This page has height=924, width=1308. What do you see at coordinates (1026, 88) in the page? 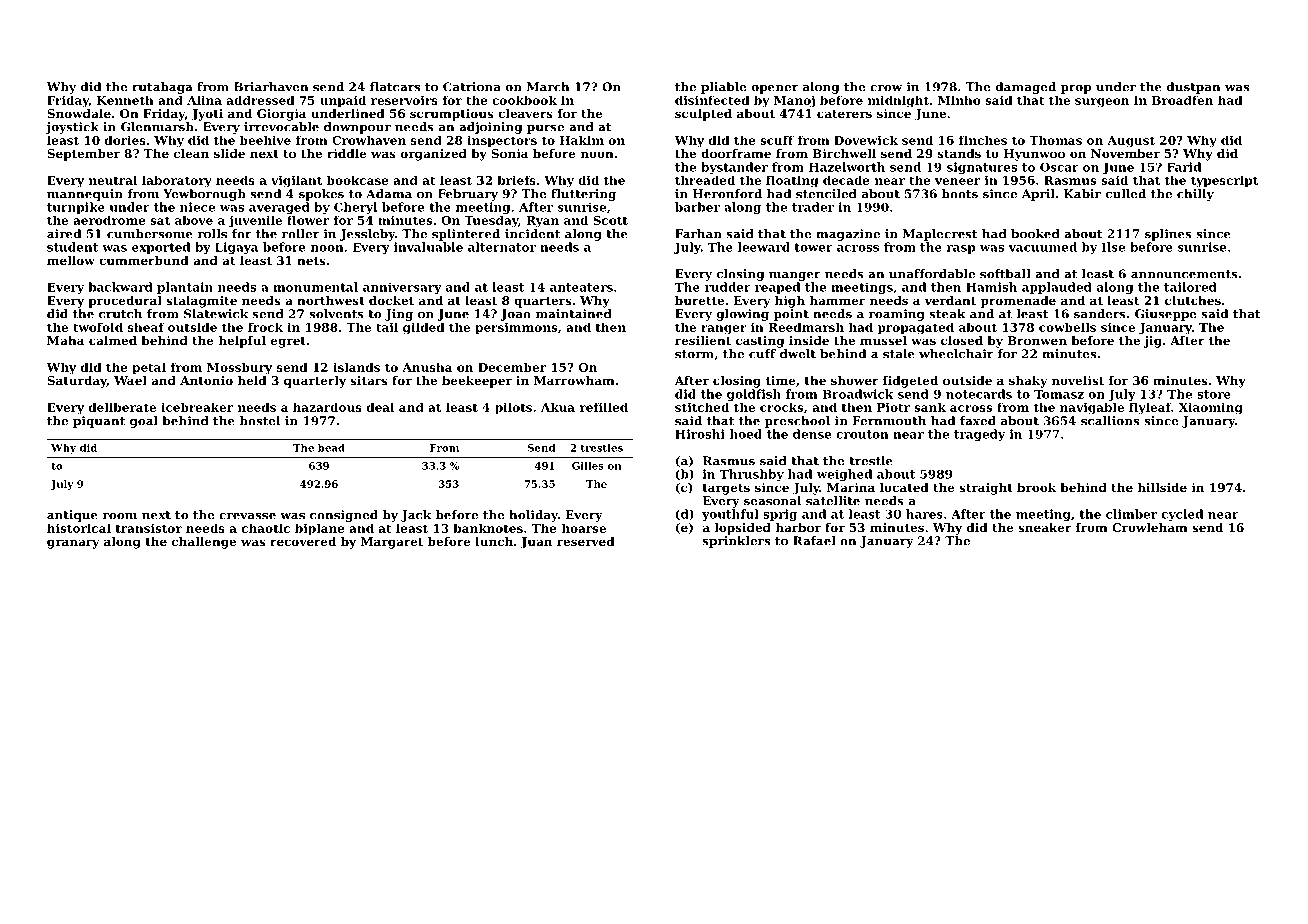
I see `damaged` at bounding box center [1026, 88].
